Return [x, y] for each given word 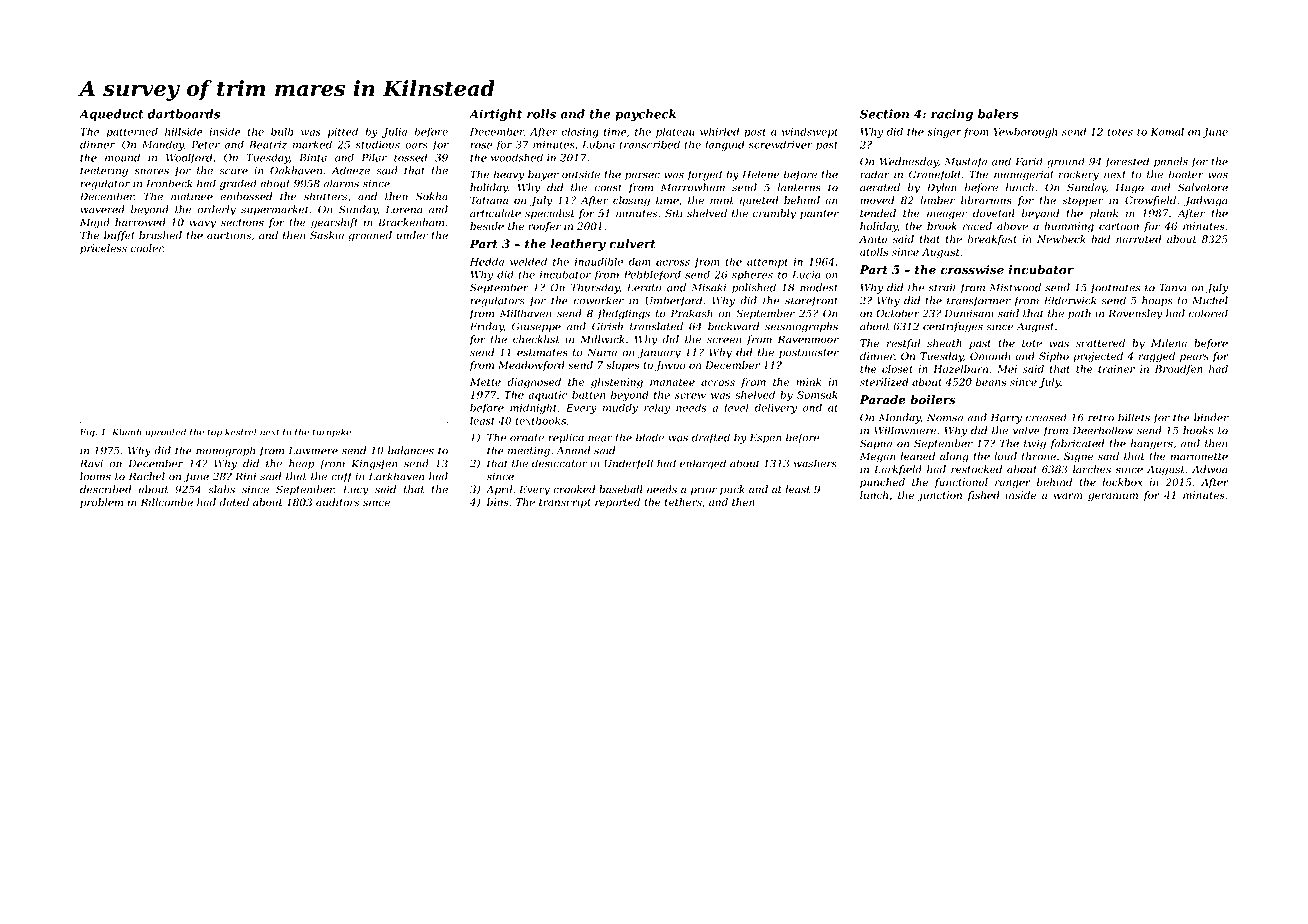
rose [481, 146]
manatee [672, 382]
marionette [1199, 456]
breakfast [992, 240]
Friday [487, 327]
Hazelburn [960, 369]
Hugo [1130, 188]
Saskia [327, 235]
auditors [338, 502]
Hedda [487, 261]
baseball [621, 489]
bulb [282, 131]
